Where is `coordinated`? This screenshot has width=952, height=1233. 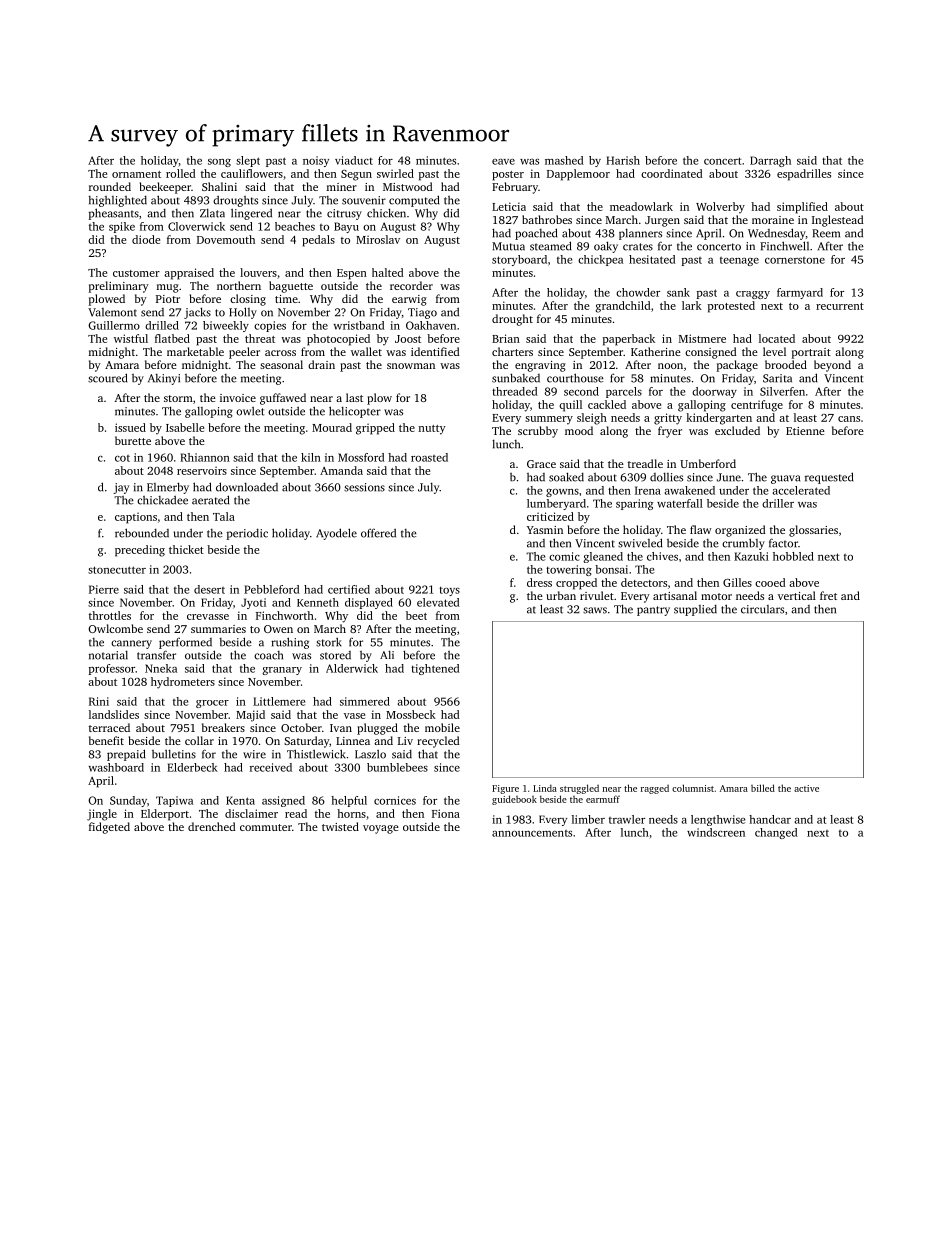 coordinated is located at coordinates (672, 173).
